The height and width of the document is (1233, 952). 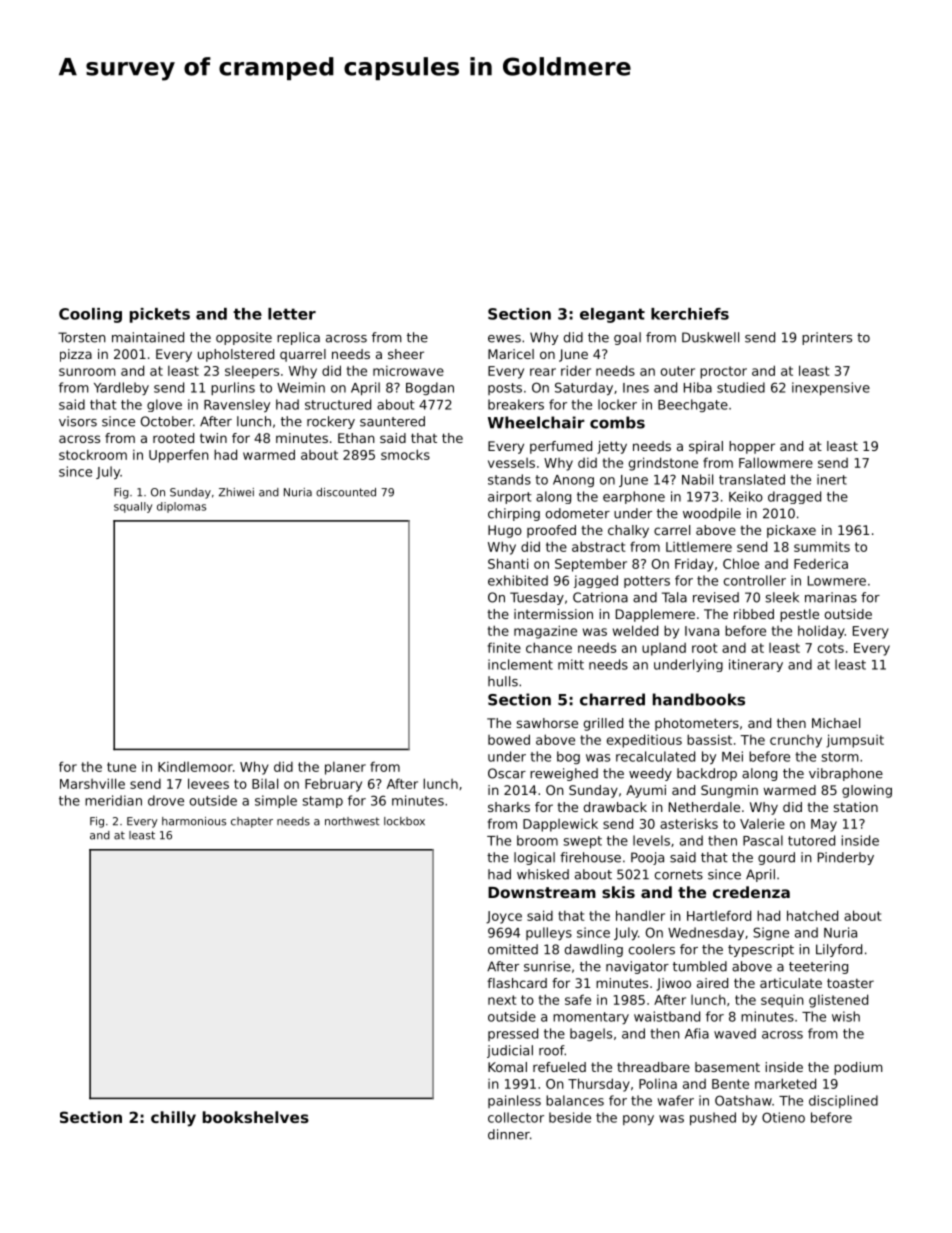 What do you see at coordinates (821, 564) in the document?
I see `Federica` at bounding box center [821, 564].
